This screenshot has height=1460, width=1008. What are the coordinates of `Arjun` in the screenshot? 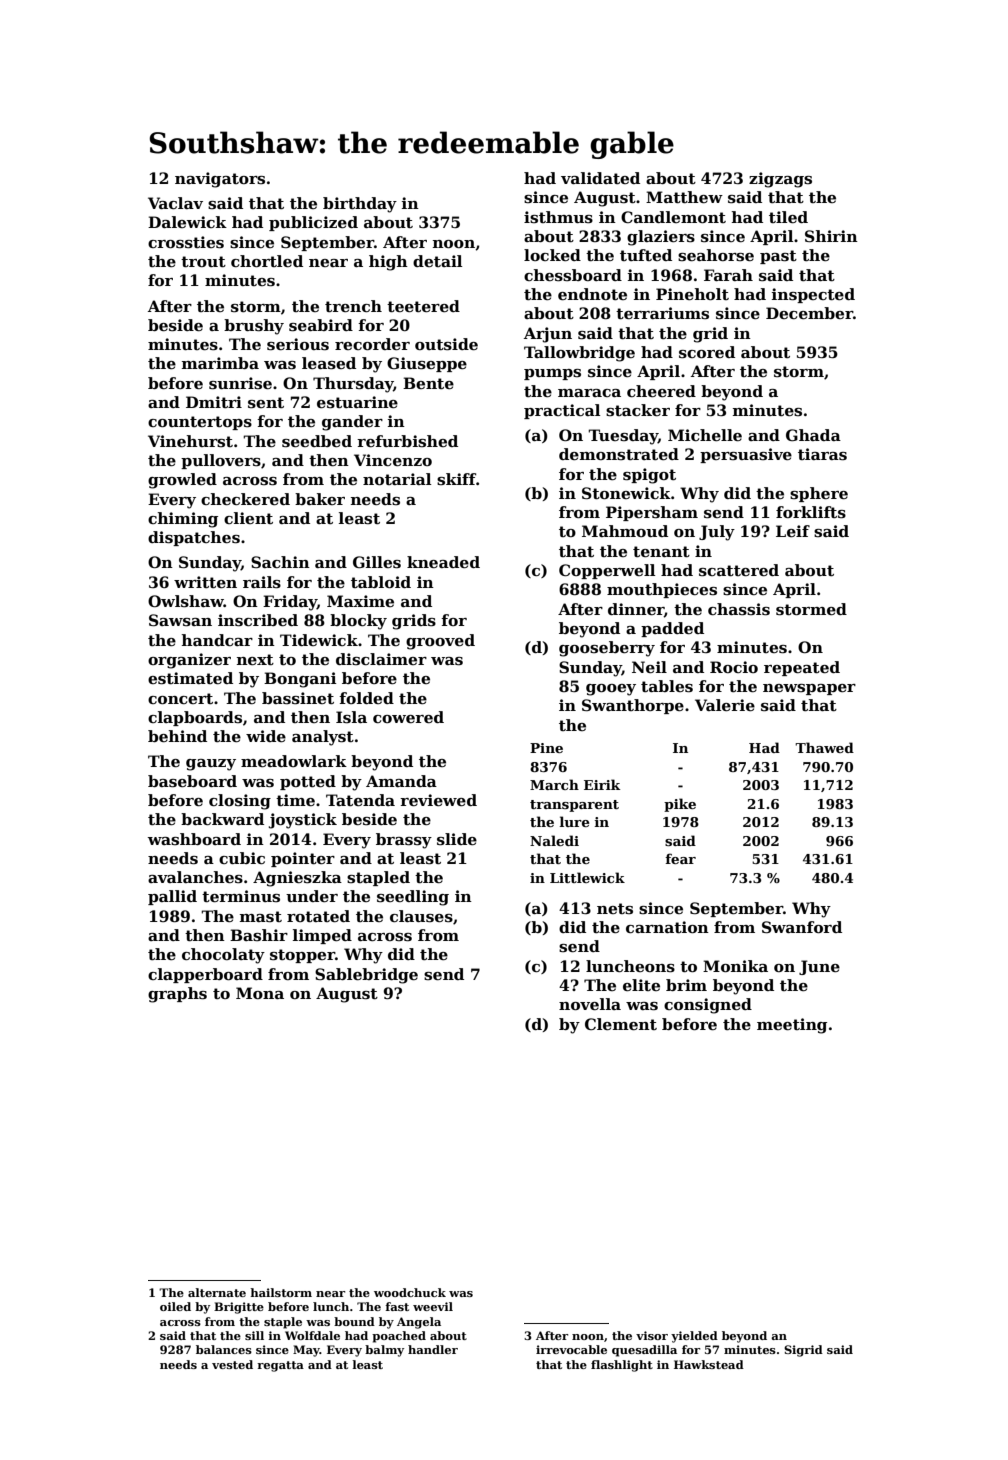 It's located at (548, 335).
